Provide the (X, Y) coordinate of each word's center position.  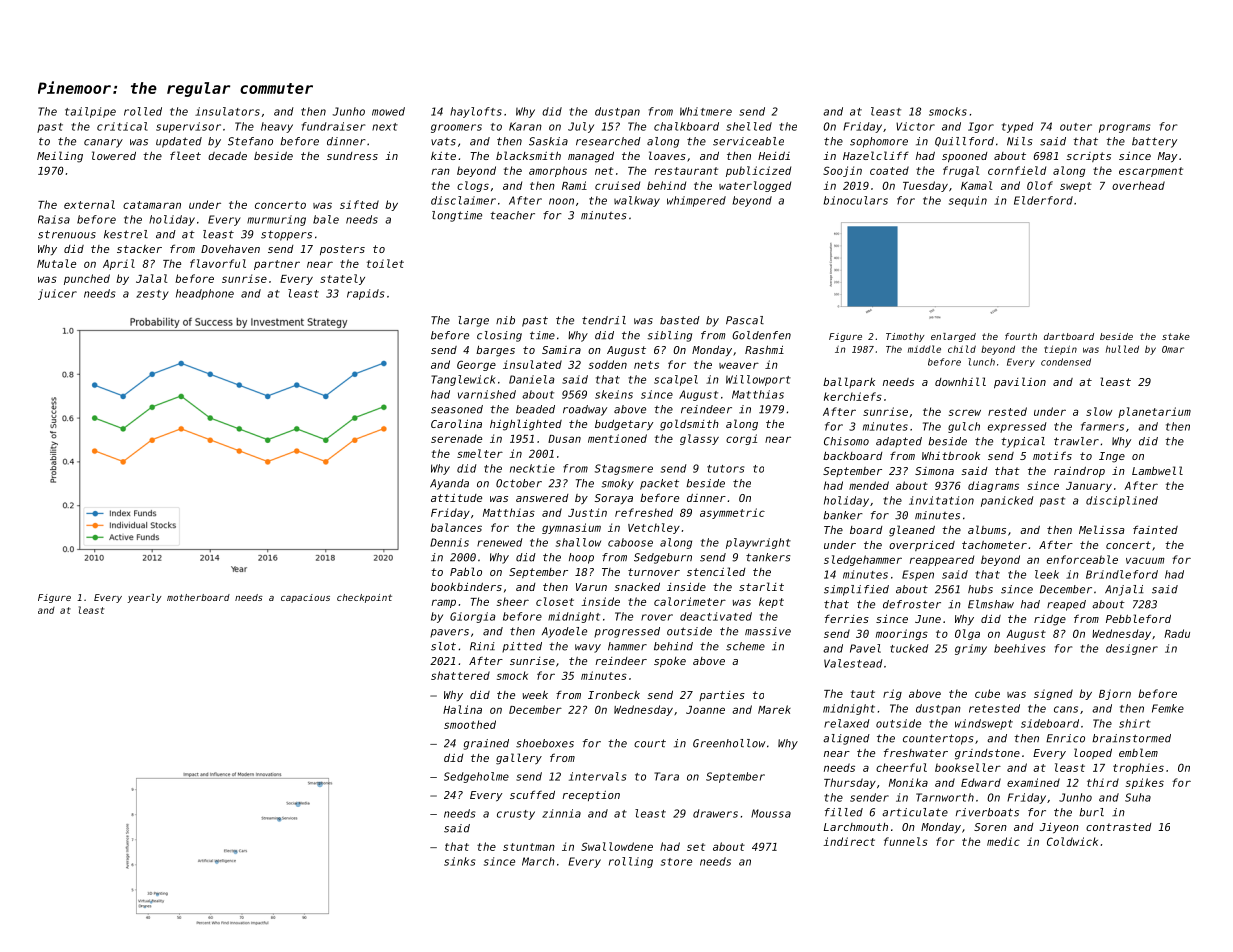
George (476, 365)
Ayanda (449, 484)
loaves (667, 155)
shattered (460, 675)
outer (1076, 127)
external (89, 204)
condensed (1066, 362)
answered (542, 498)
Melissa (1101, 529)
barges (495, 351)
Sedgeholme (476, 777)
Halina (462, 709)
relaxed (847, 723)
